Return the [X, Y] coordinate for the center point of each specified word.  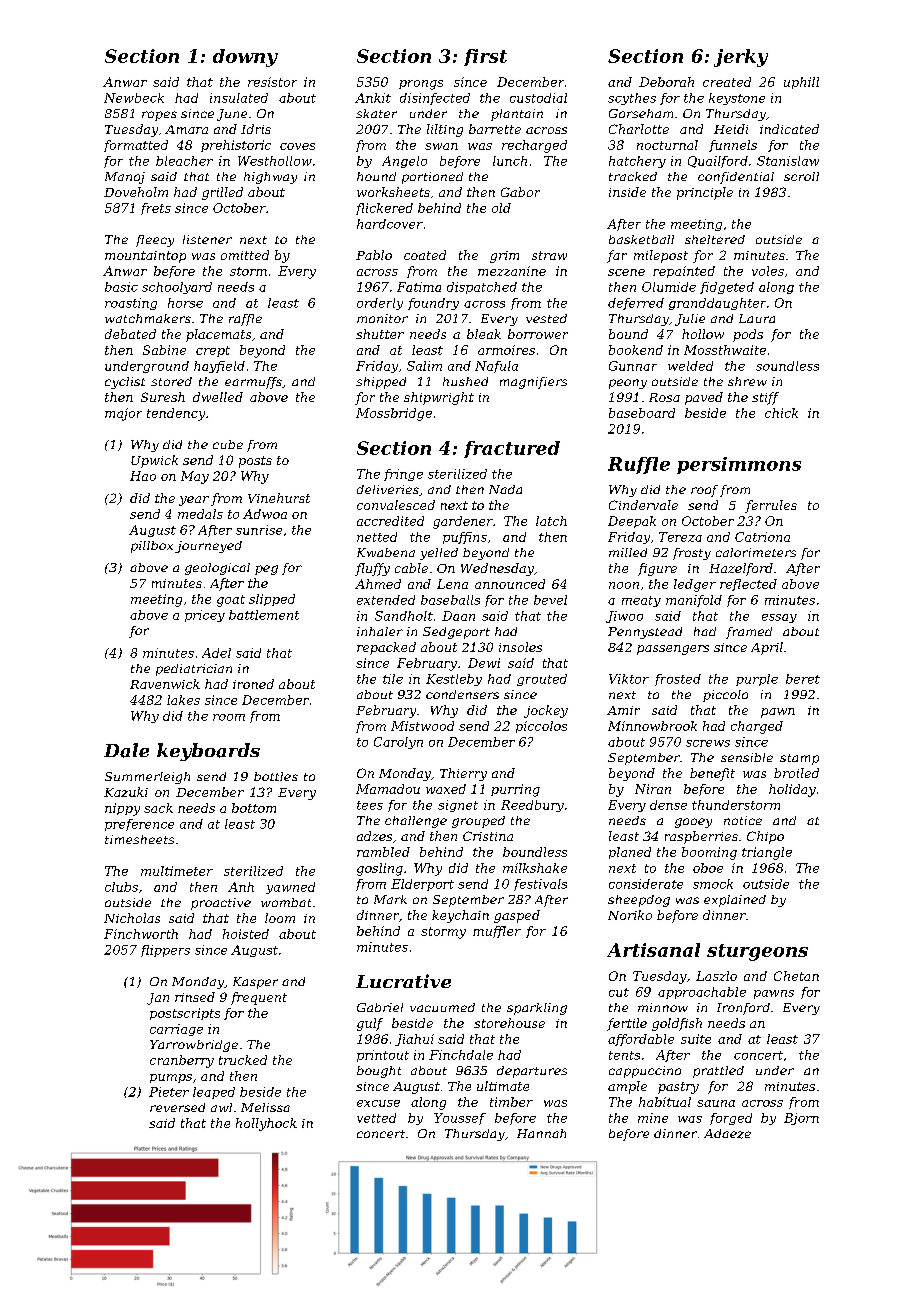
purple [757, 680]
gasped [517, 916]
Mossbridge [394, 414]
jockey [546, 711]
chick [781, 413]
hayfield [219, 367]
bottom [254, 808]
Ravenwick [165, 684]
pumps [171, 1078]
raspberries [701, 837]
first [485, 57]
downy [245, 58]
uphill [801, 83]
